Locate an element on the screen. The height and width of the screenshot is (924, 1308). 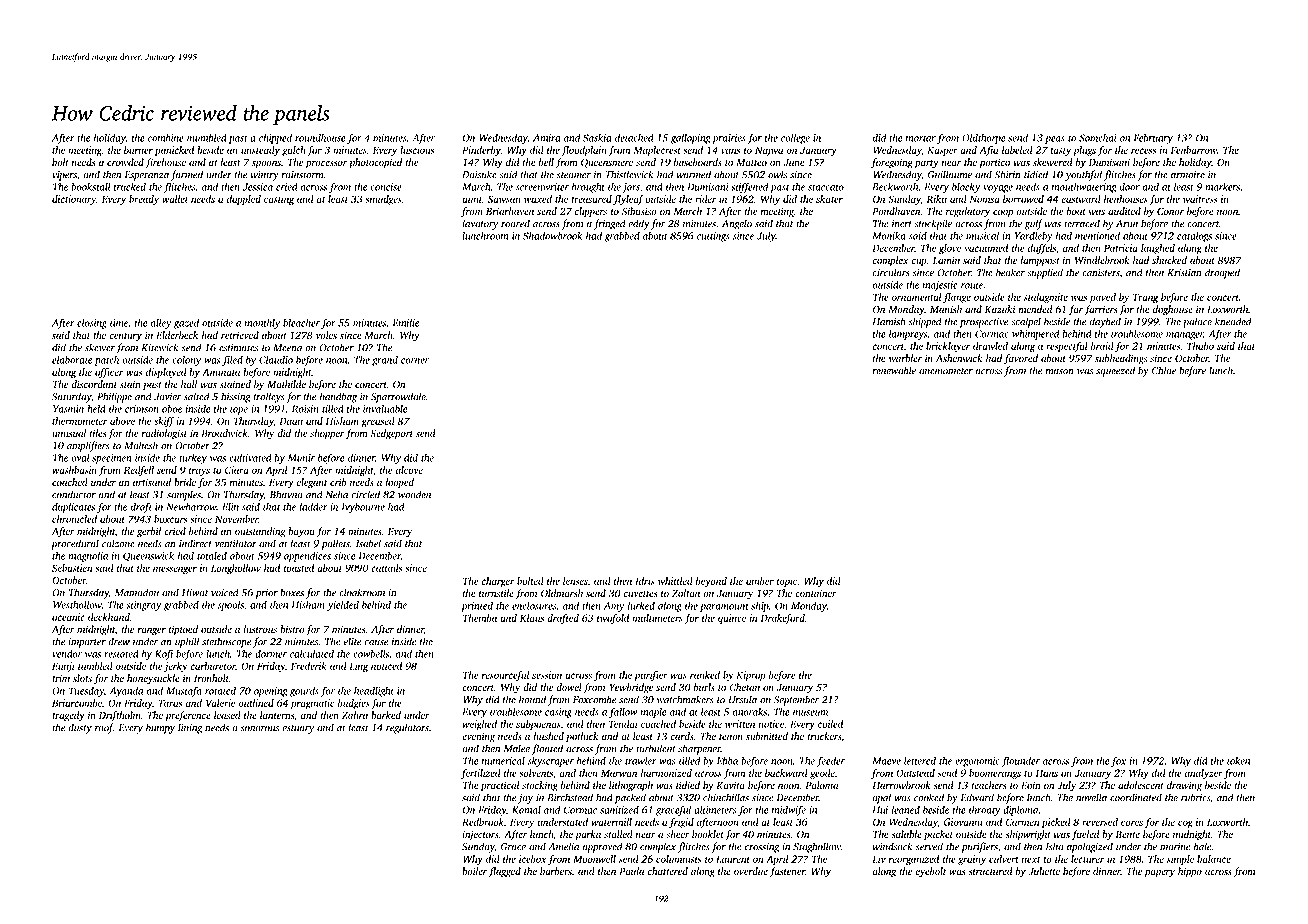
catalogs is located at coordinates (1194, 237).
